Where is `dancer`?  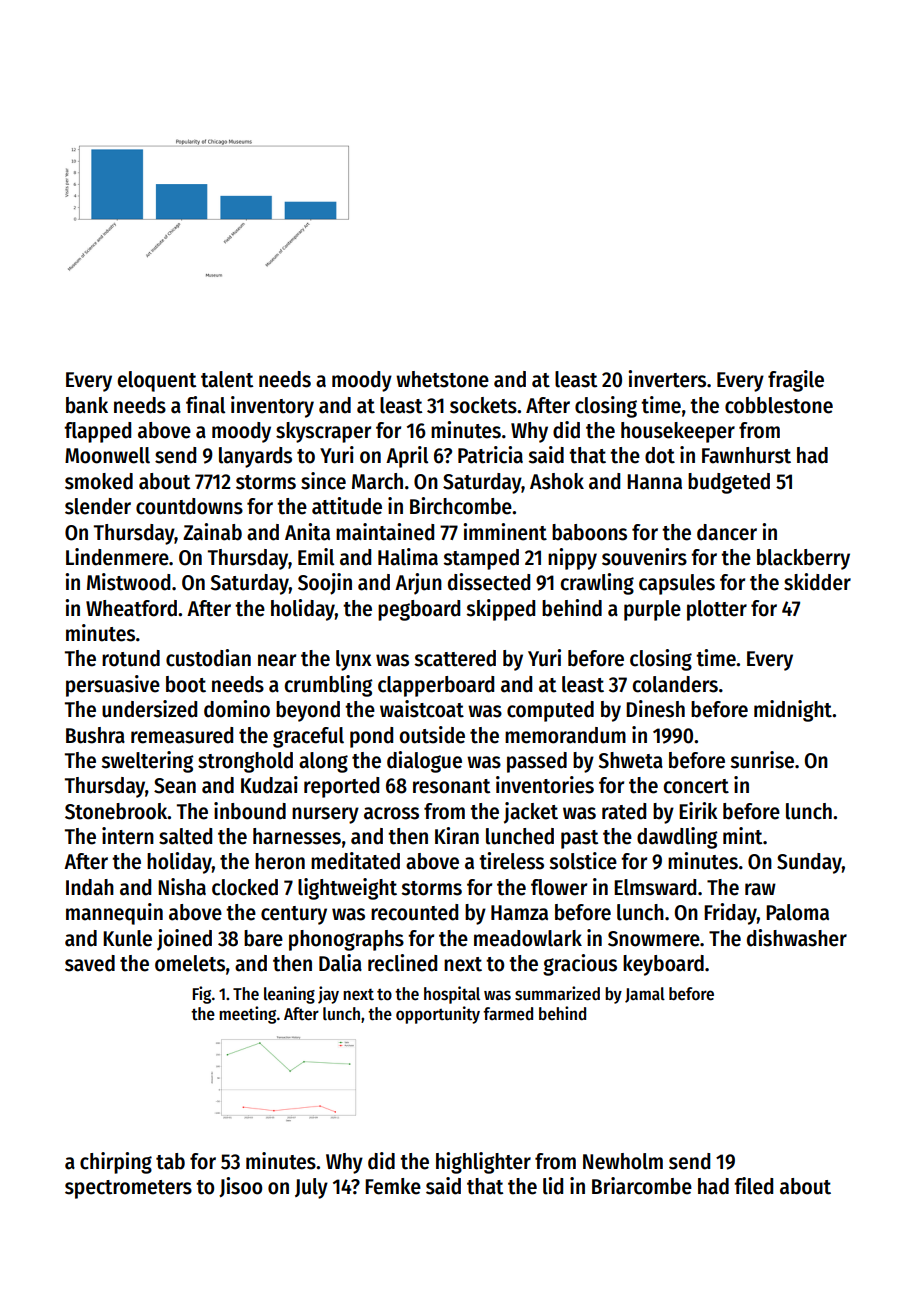 dancer is located at coordinates (727, 532).
